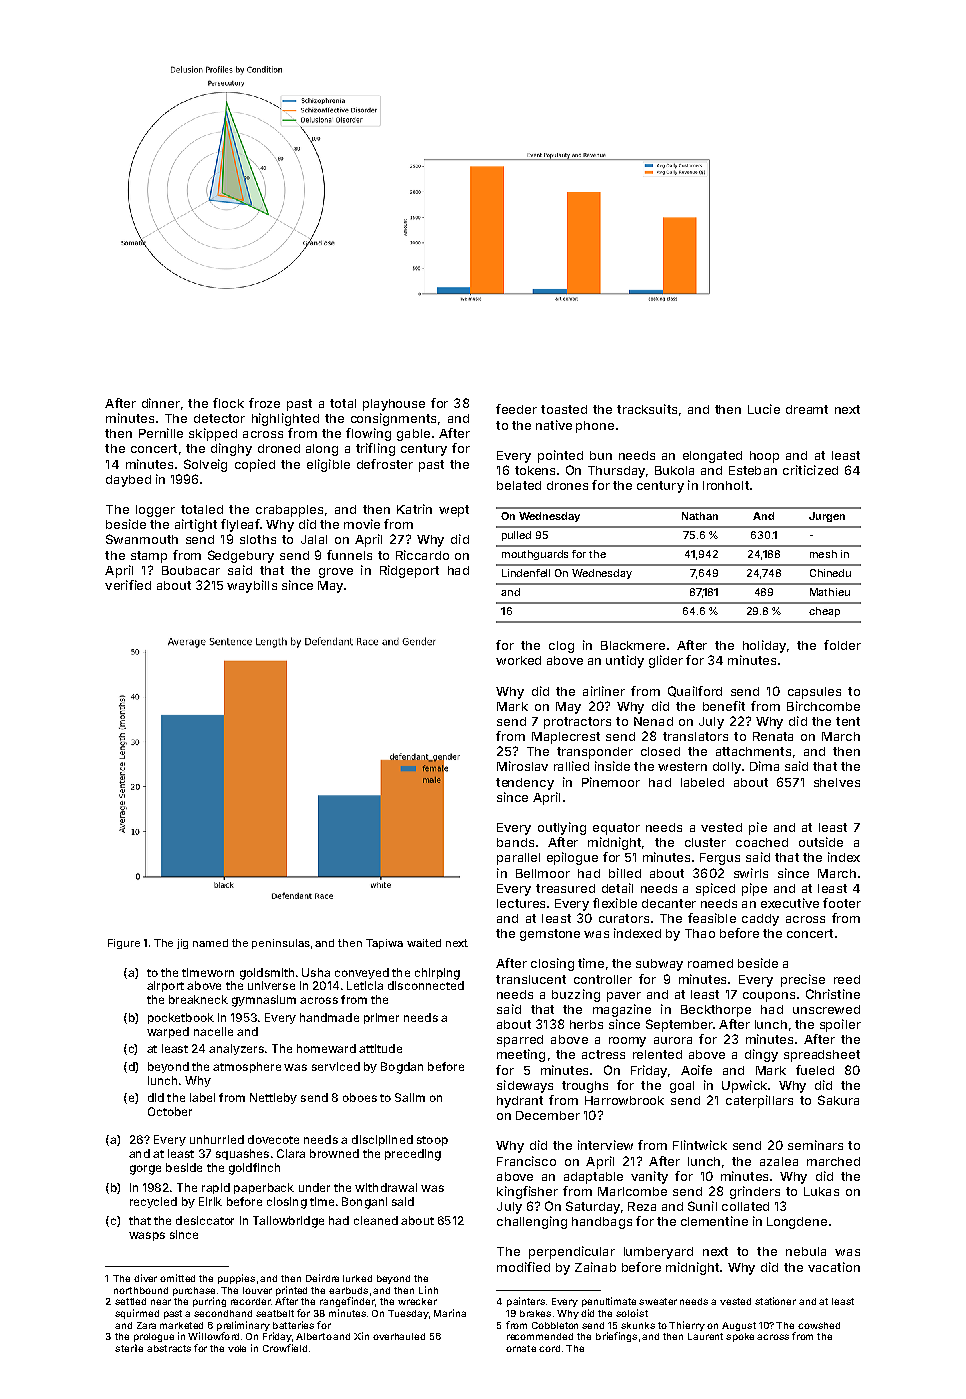  Describe the element at coordinates (535, 470) in the page. I see `tokens` at that location.
